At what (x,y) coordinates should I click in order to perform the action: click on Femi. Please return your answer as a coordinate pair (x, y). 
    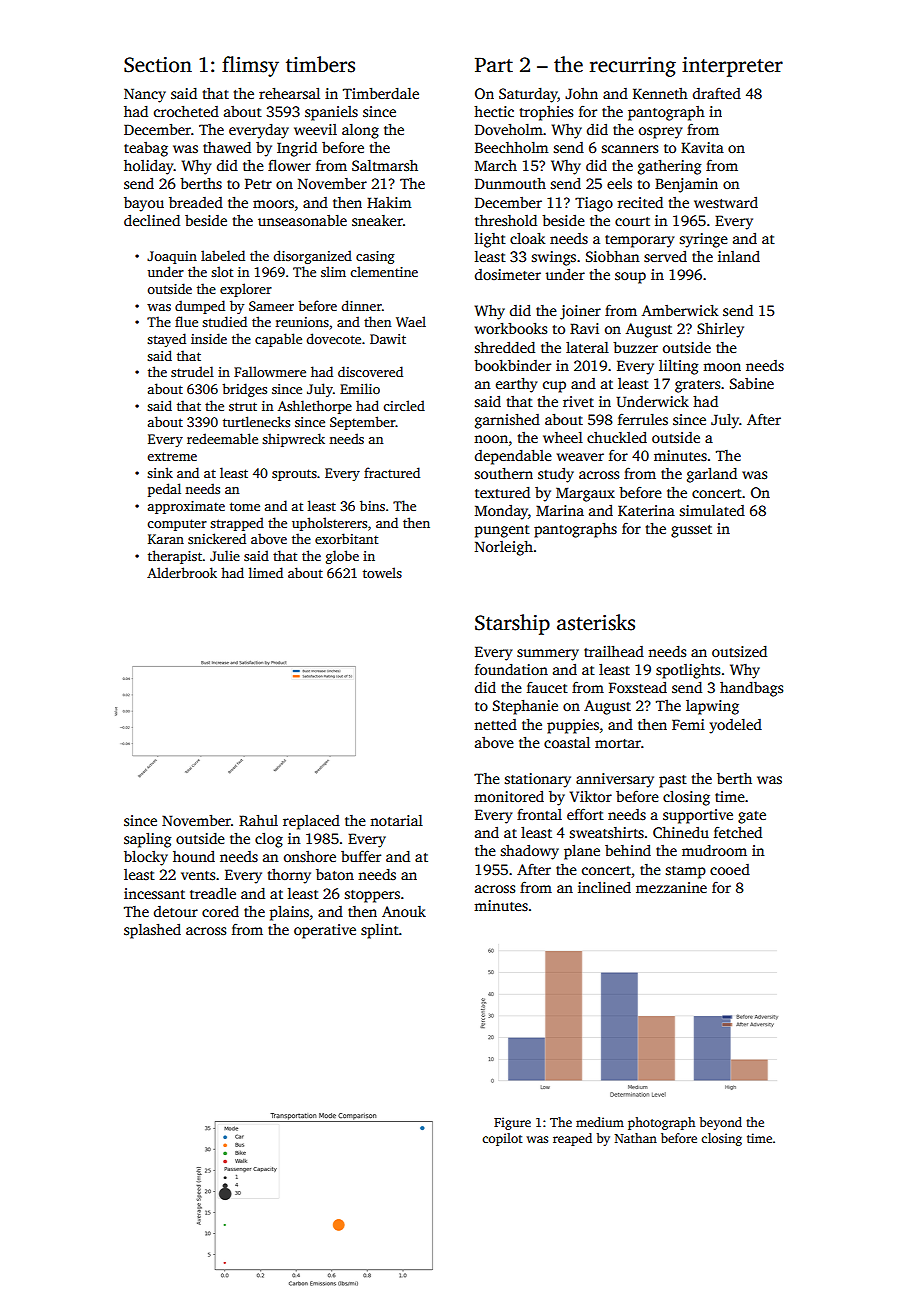
    Looking at the image, I should click on (688, 724).
